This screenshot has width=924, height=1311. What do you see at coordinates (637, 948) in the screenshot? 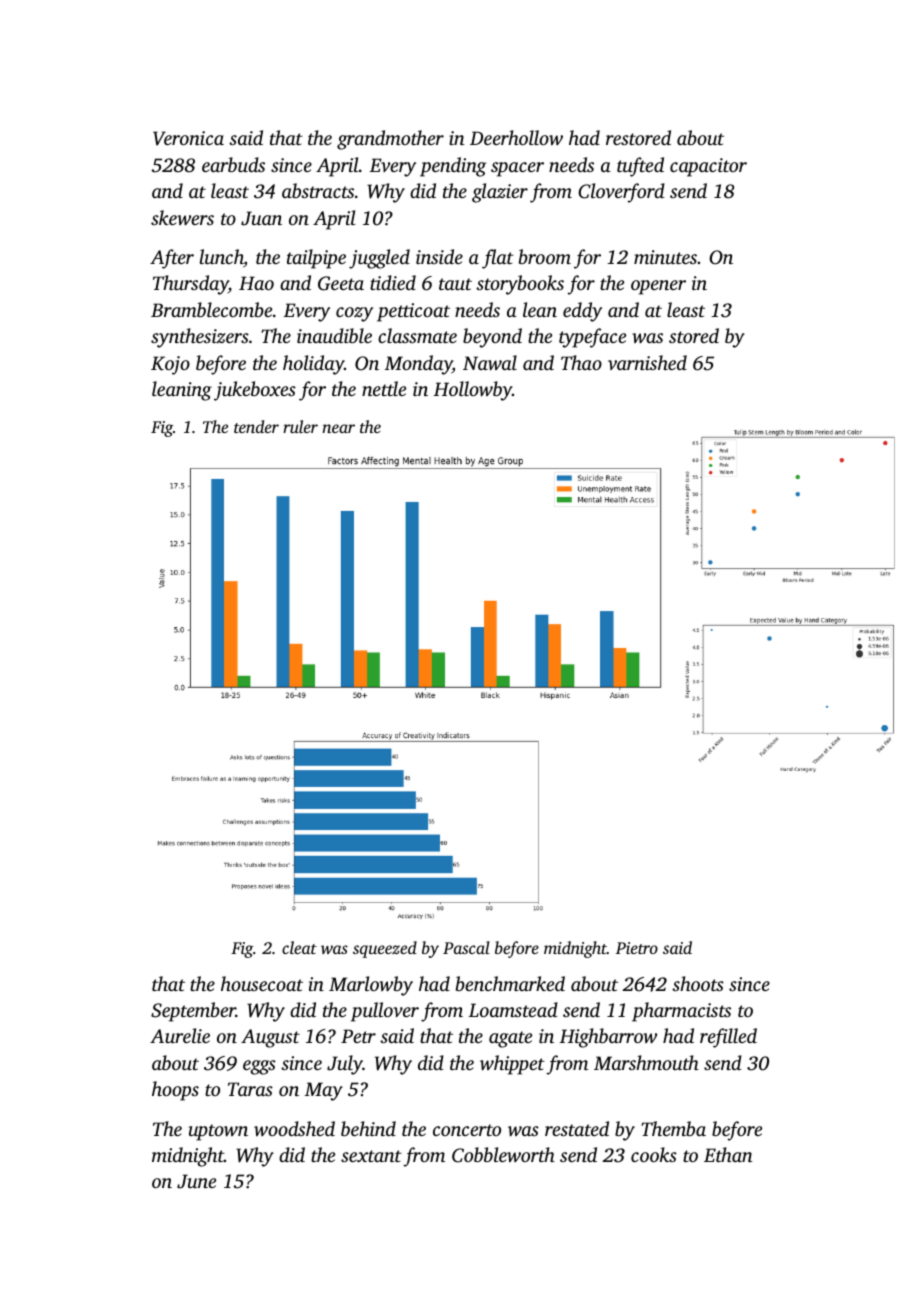
I see `Pietro` at bounding box center [637, 948].
